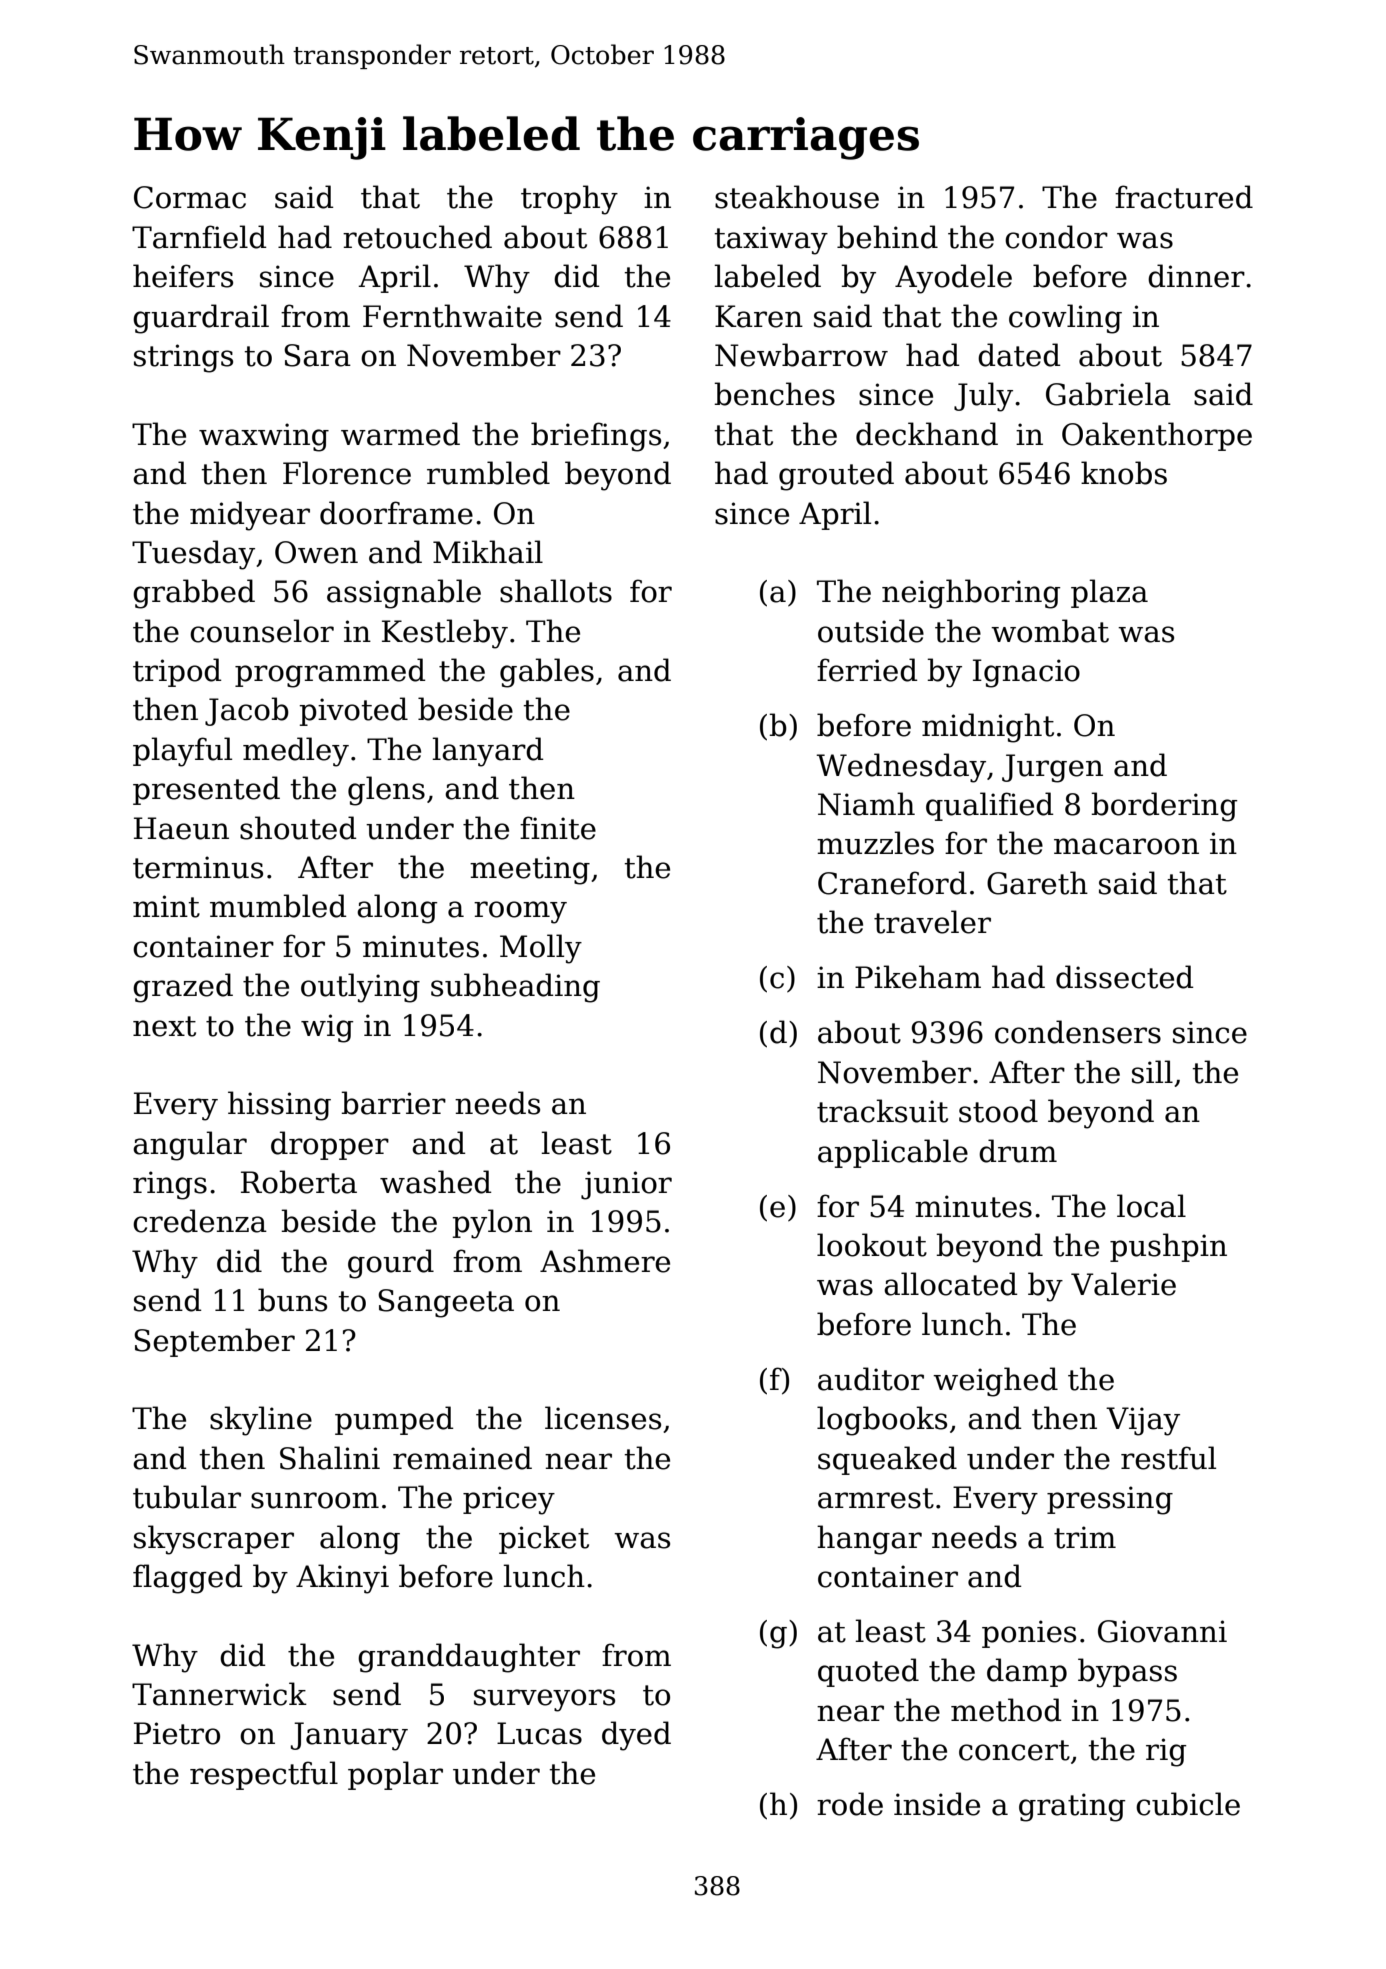 Image resolution: width=1386 pixels, height=1969 pixels. Describe the element at coordinates (462, 1458) in the document. I see `remained` at that location.
